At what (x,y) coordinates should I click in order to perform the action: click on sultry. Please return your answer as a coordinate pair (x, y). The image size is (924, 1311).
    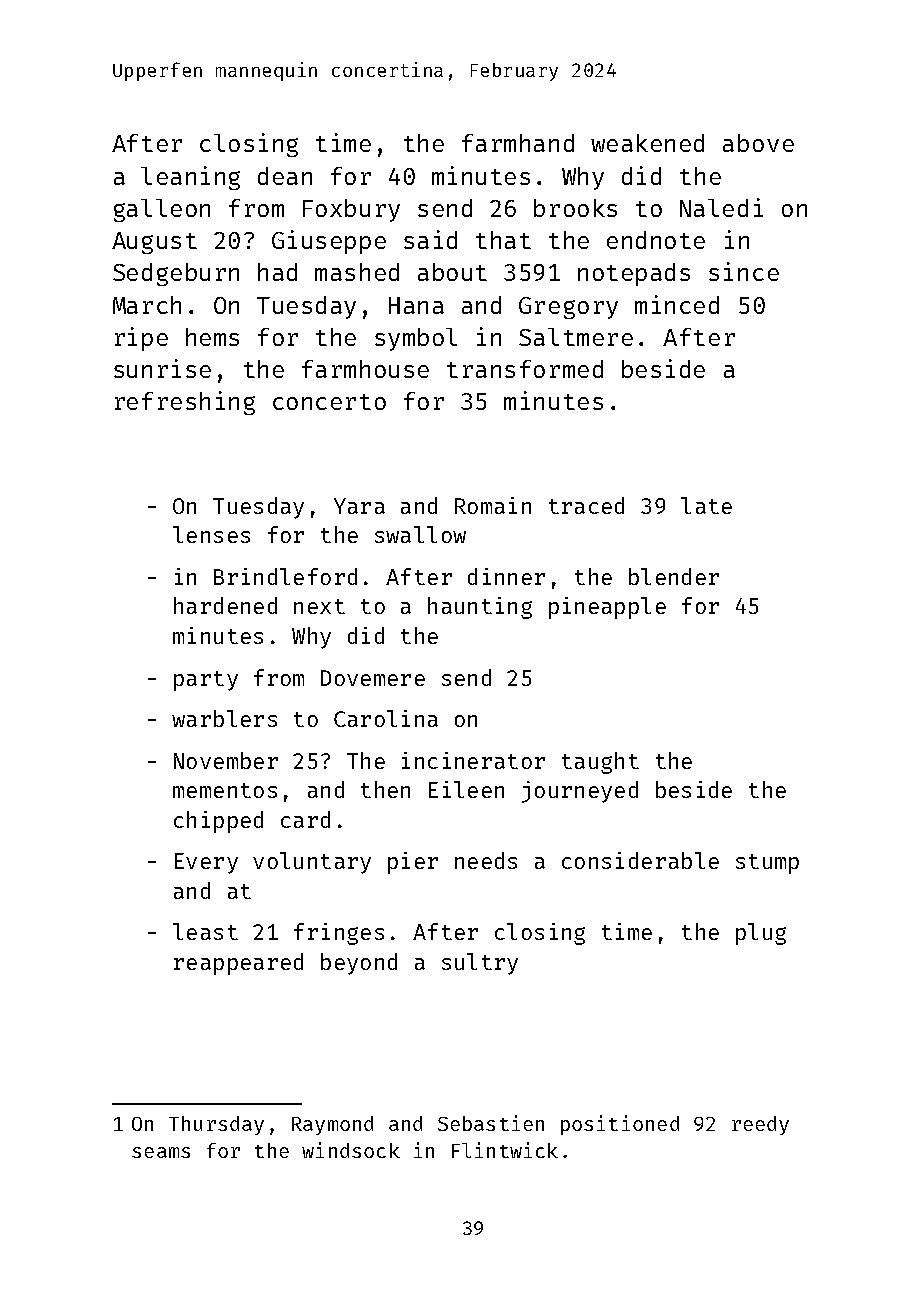
    Looking at the image, I should click on (480, 964).
